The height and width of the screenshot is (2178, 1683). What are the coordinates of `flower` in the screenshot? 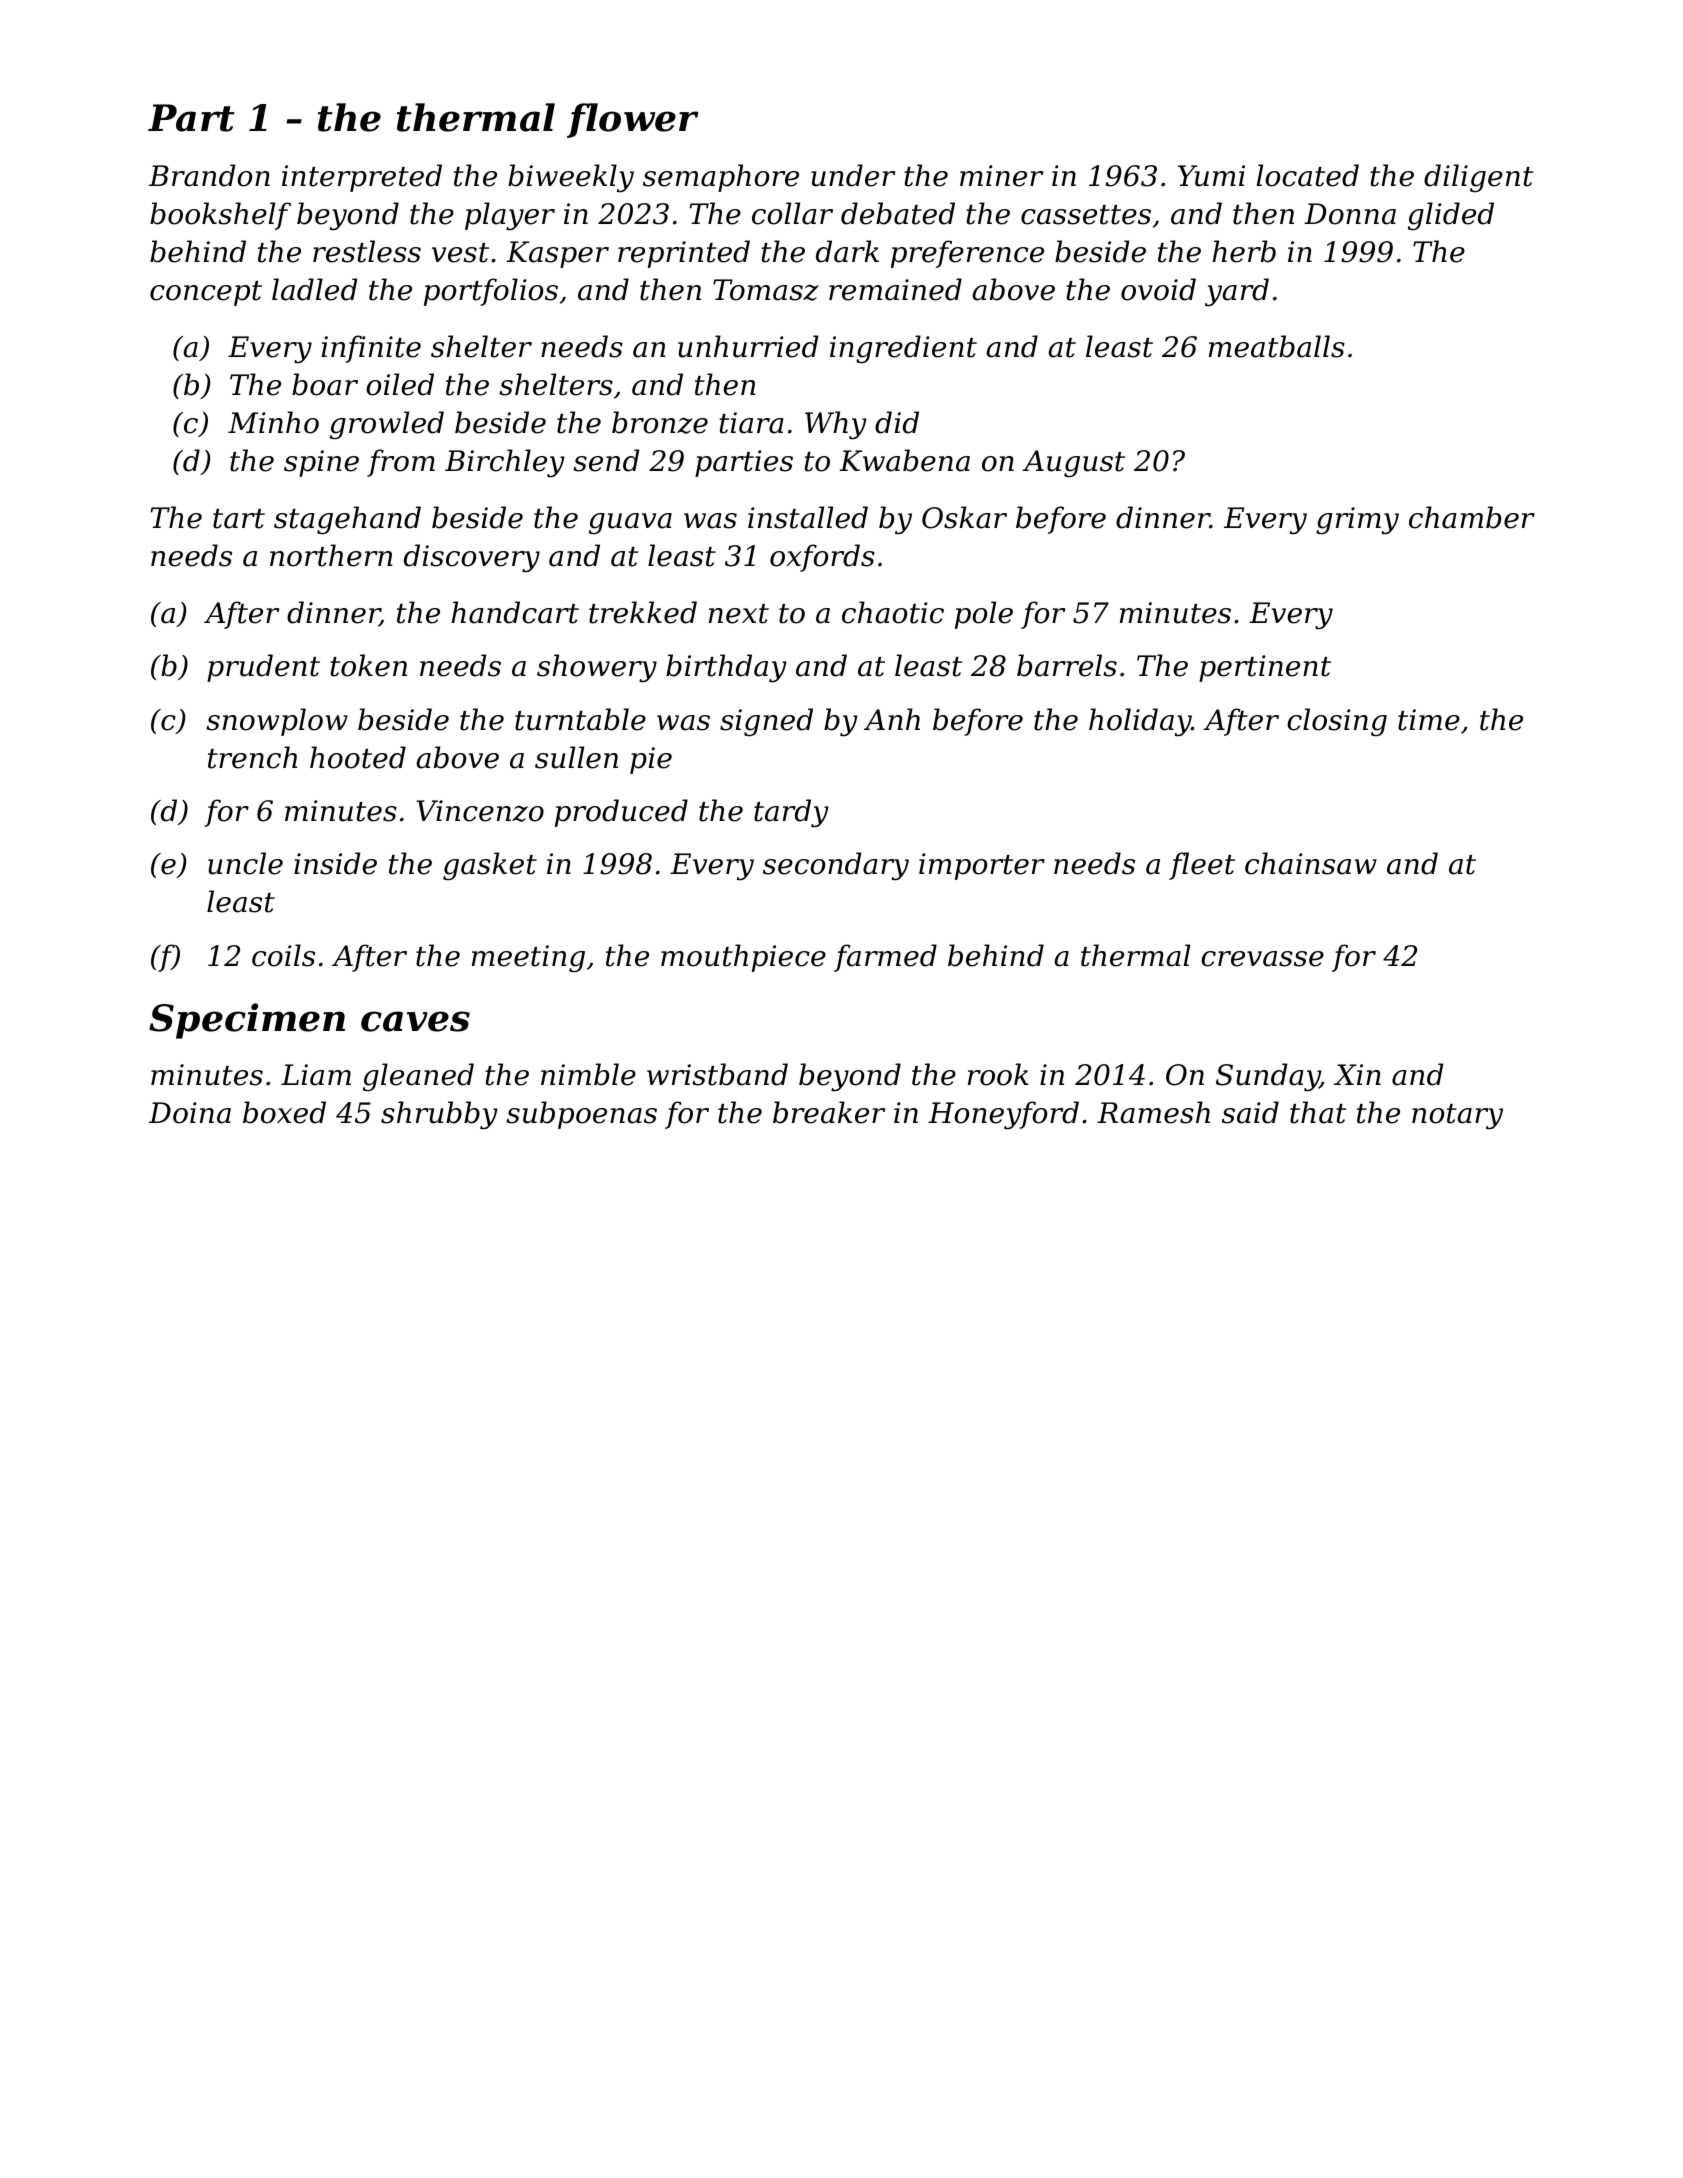 It's located at (632, 120).
